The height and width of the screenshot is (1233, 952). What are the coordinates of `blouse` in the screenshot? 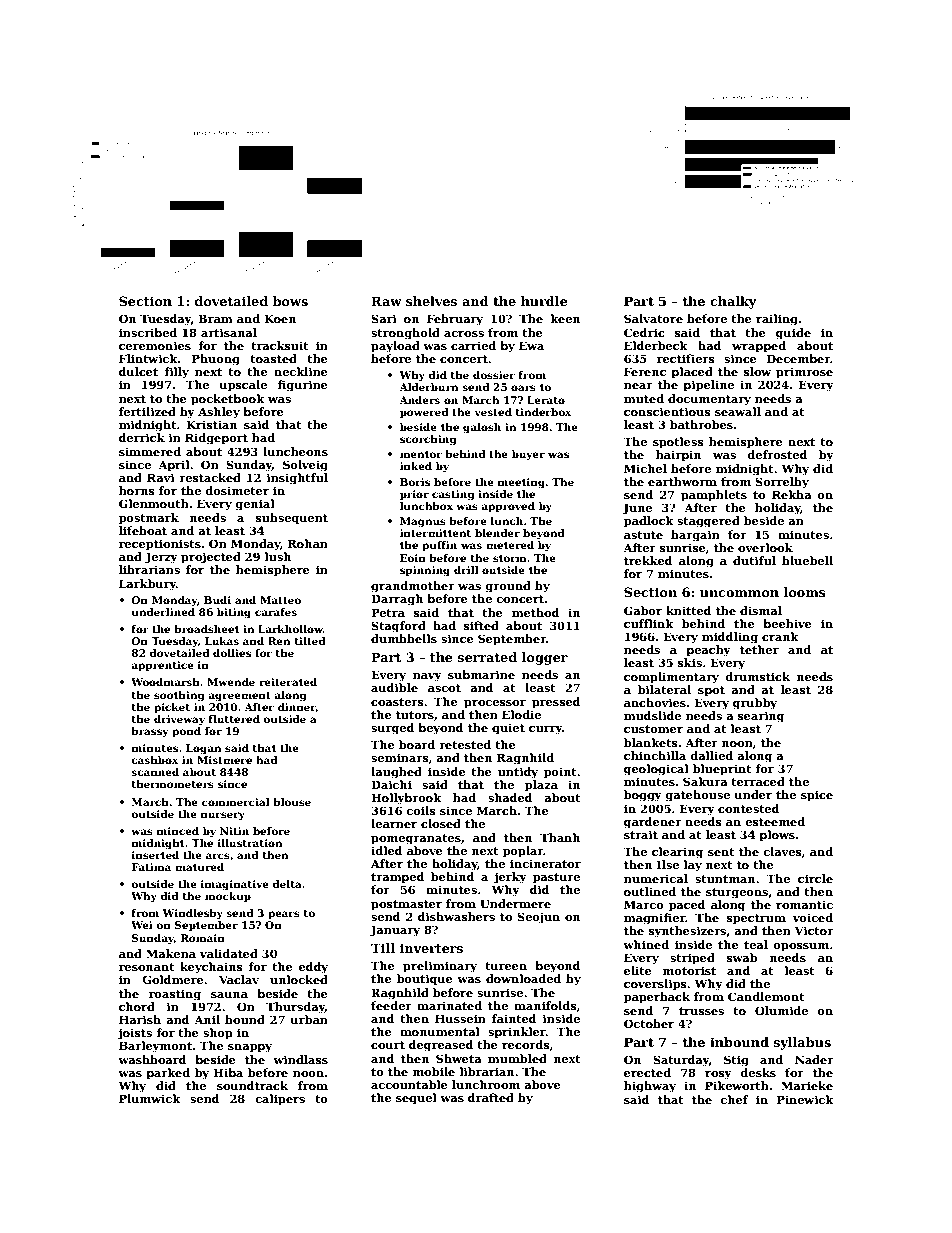 It's located at (292, 802).
